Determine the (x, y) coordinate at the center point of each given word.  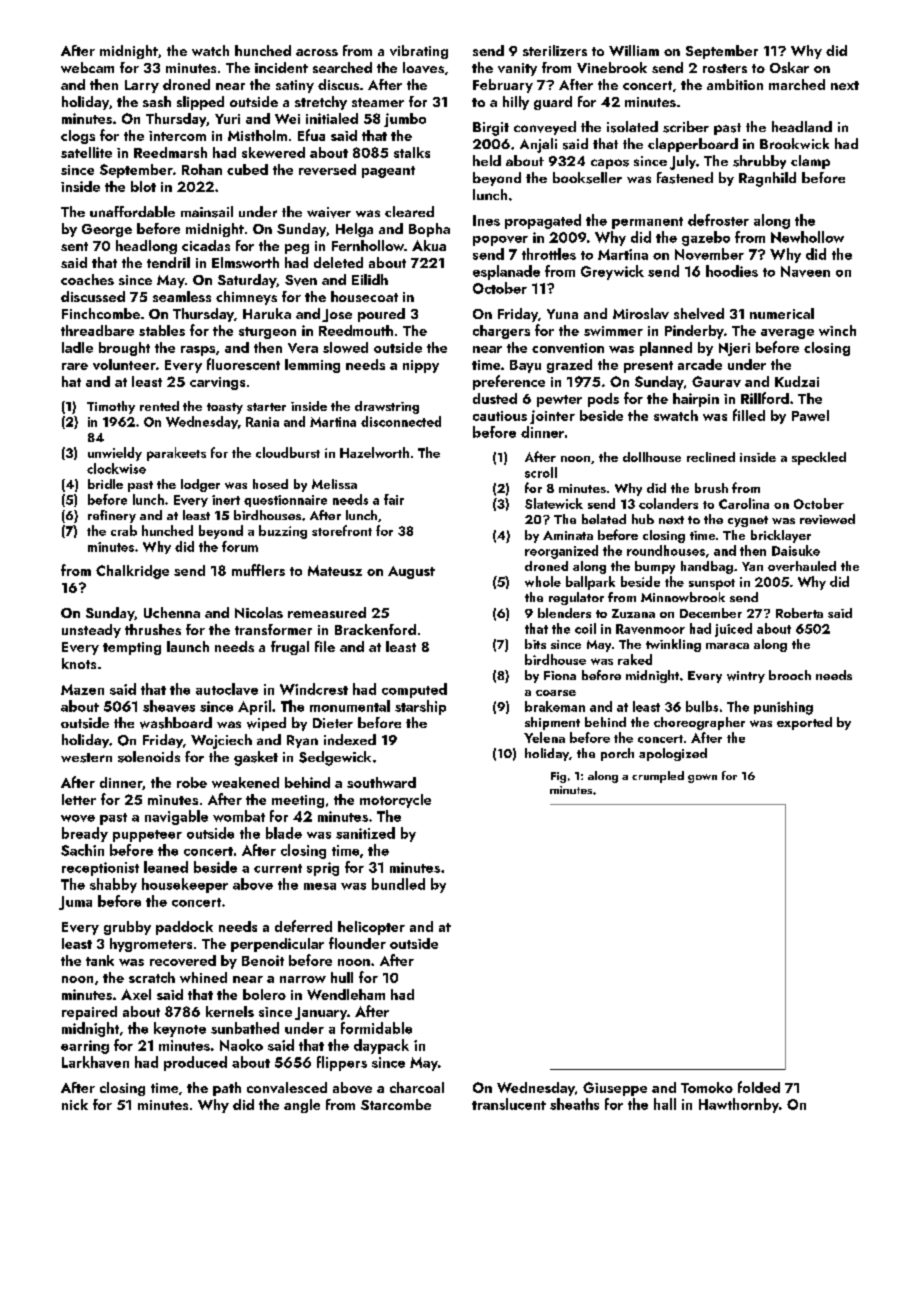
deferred (303, 926)
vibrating (419, 52)
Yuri (227, 119)
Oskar (789, 67)
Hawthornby (739, 1105)
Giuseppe (615, 1089)
